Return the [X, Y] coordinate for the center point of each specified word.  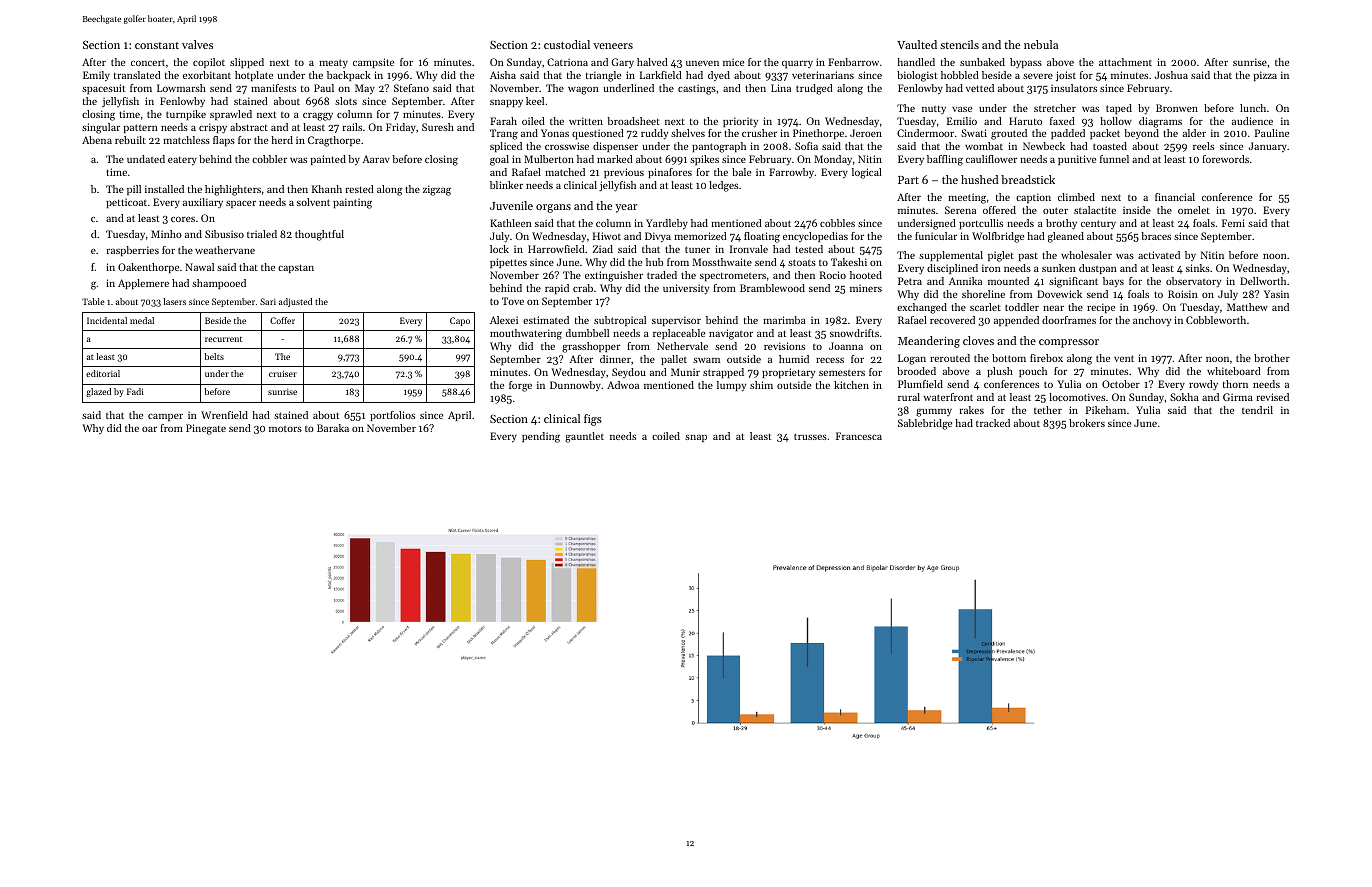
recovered [952, 320]
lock [499, 249]
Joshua [1171, 75]
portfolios [392, 416]
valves [197, 44]
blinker [506, 185]
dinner [615, 359]
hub [654, 262]
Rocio [833, 275]
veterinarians [823, 75]
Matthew [1247, 307]
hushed [979, 179]
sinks [1198, 268]
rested [360, 189]
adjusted [295, 302]
